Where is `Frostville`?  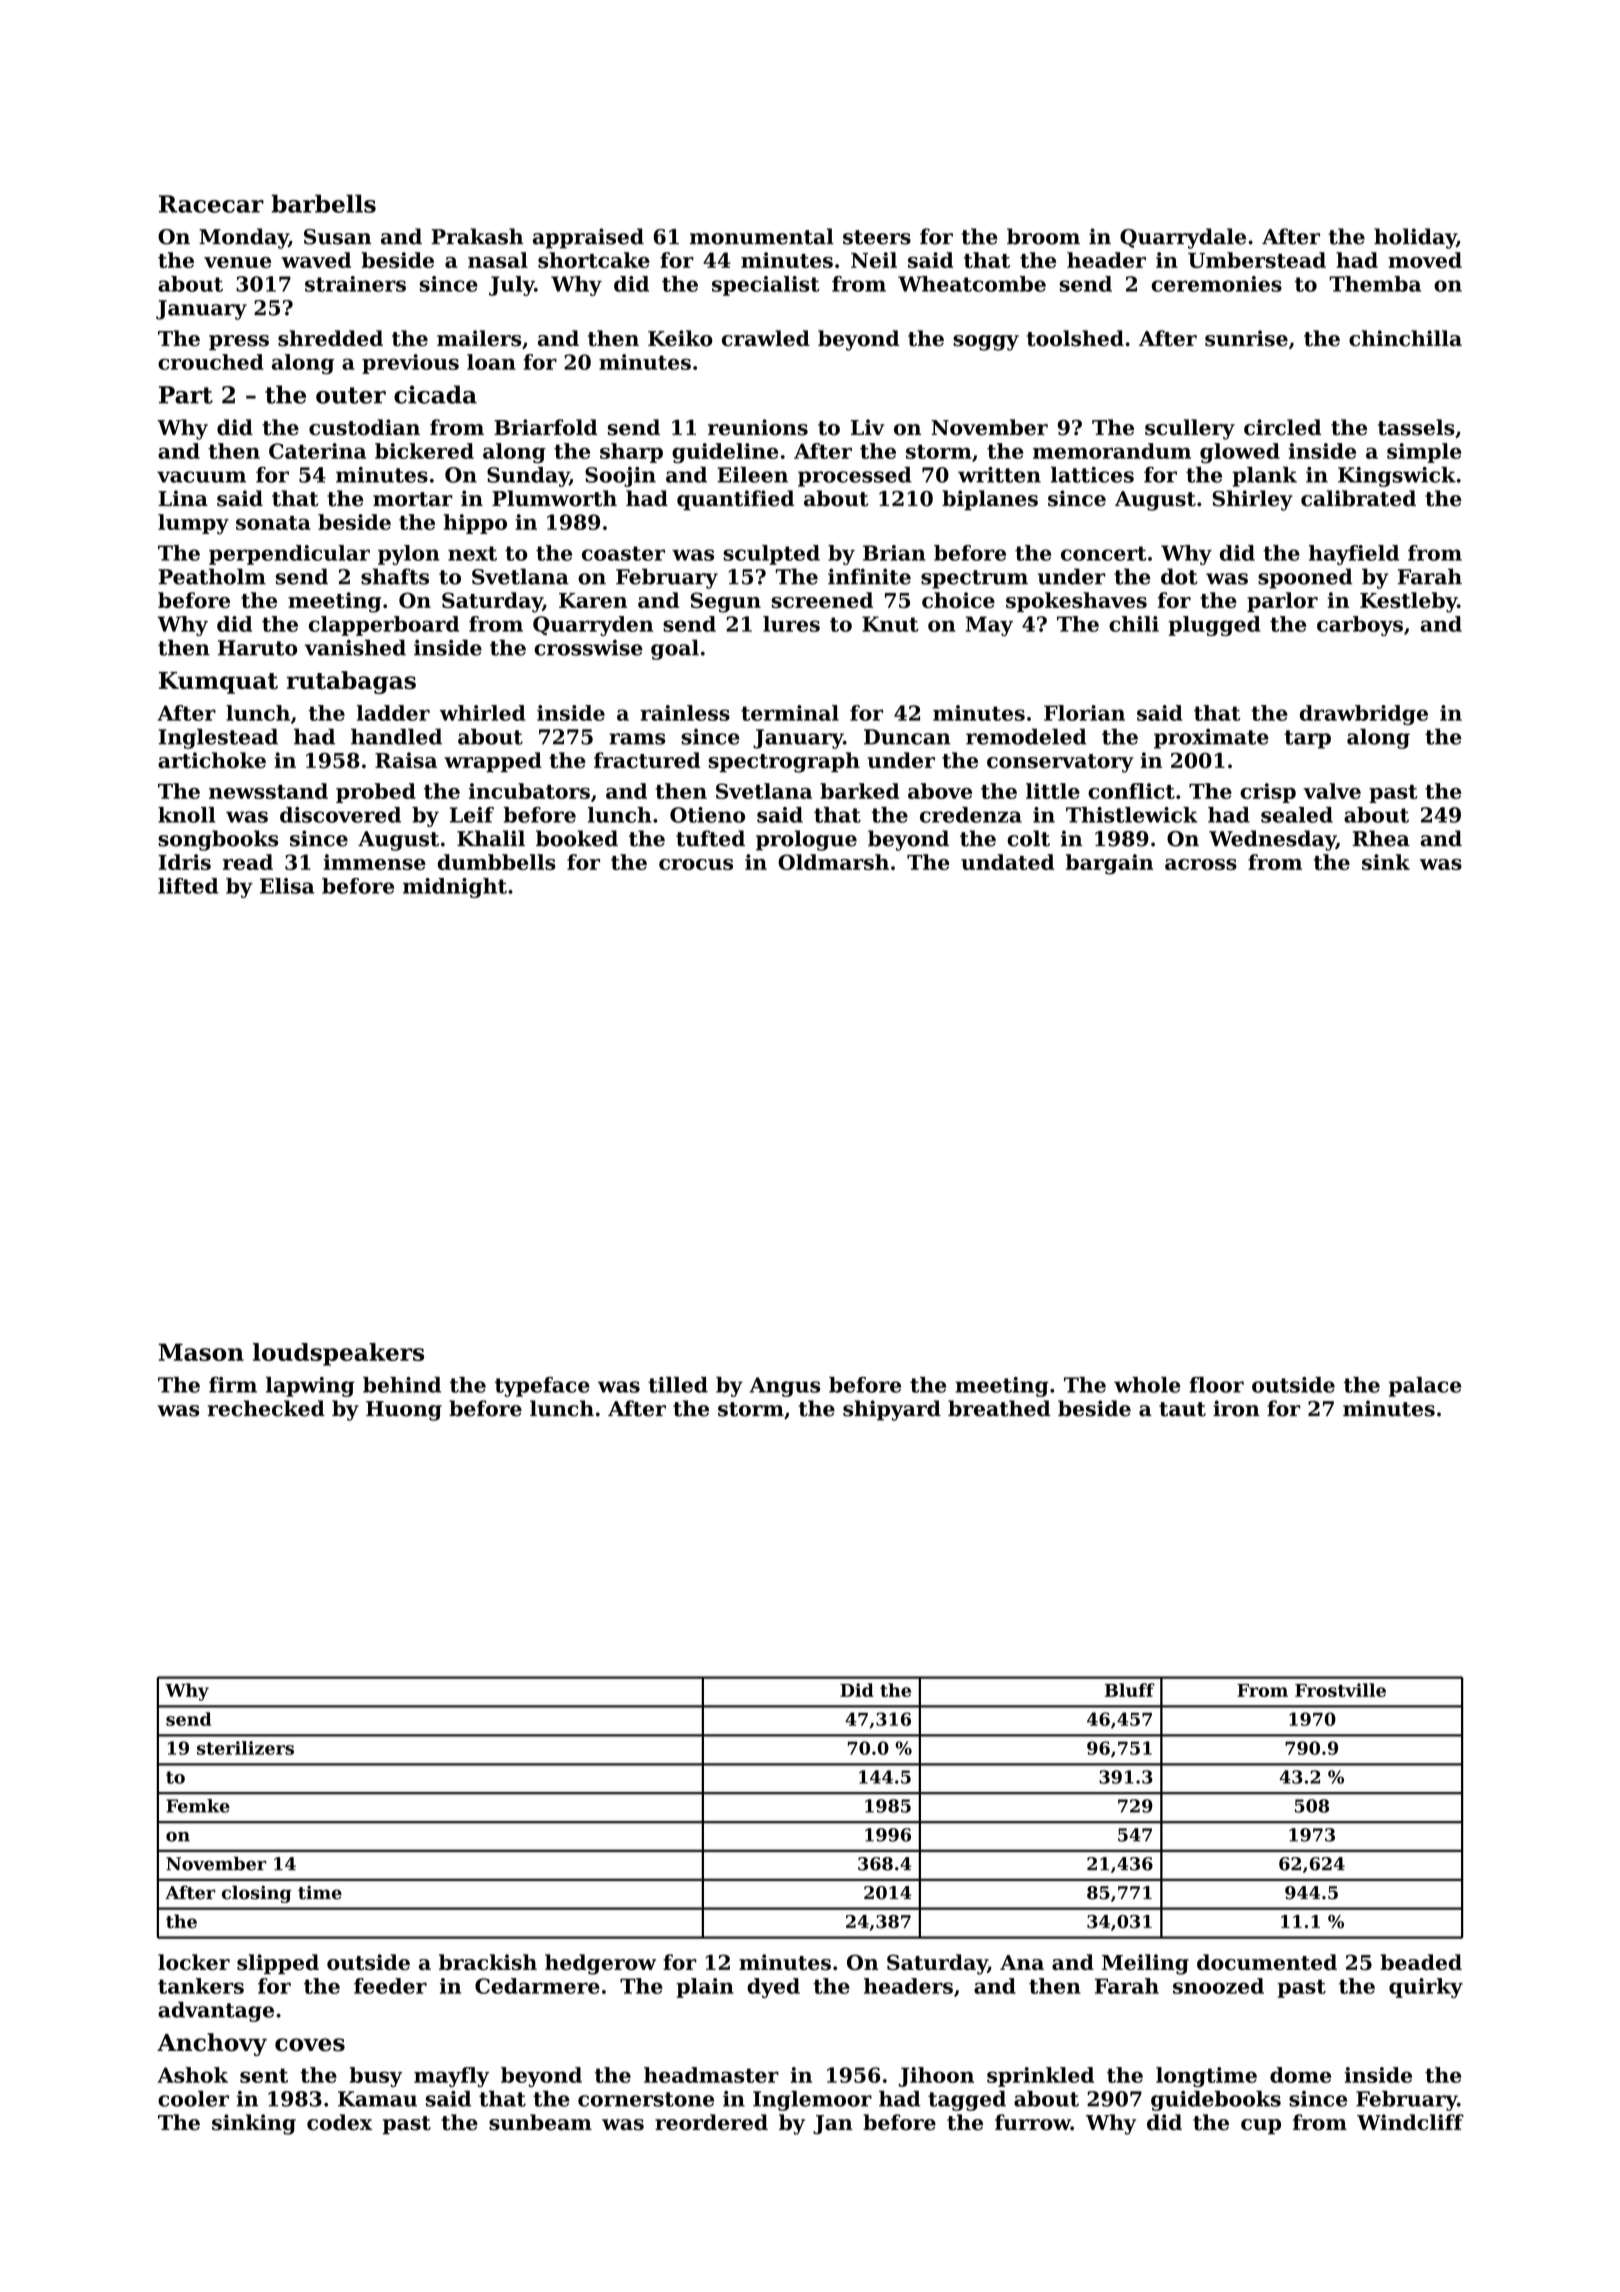
Frostville is located at coordinates (1340, 1690).
